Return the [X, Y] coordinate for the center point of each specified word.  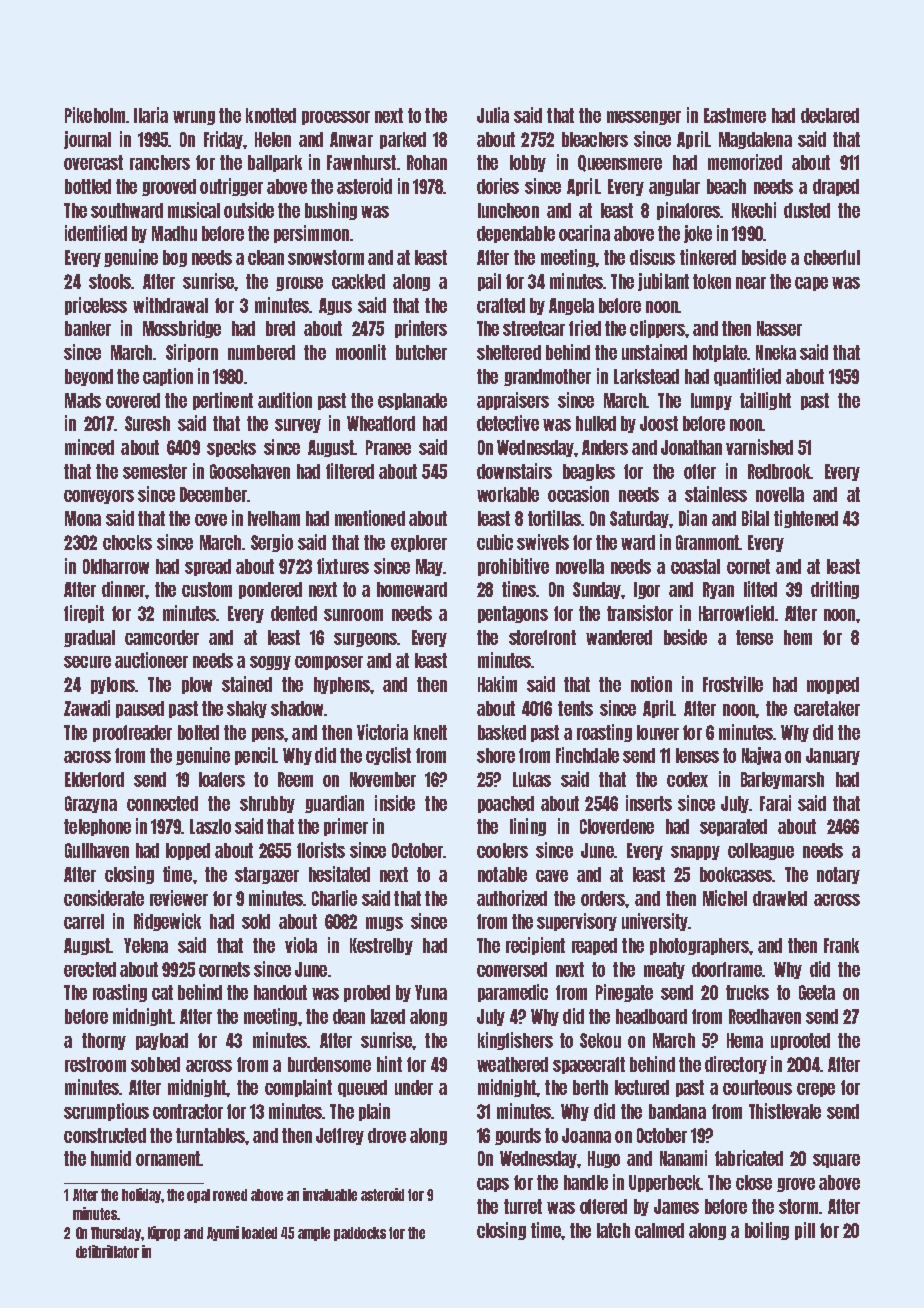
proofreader [132, 733]
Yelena [146, 945]
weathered [512, 1064]
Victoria [382, 732]
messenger [644, 118]
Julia [493, 115]
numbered [261, 352]
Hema [745, 1040]
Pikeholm [95, 115]
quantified [747, 377]
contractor [188, 1111]
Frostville [733, 684]
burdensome [329, 1064]
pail [489, 282]
